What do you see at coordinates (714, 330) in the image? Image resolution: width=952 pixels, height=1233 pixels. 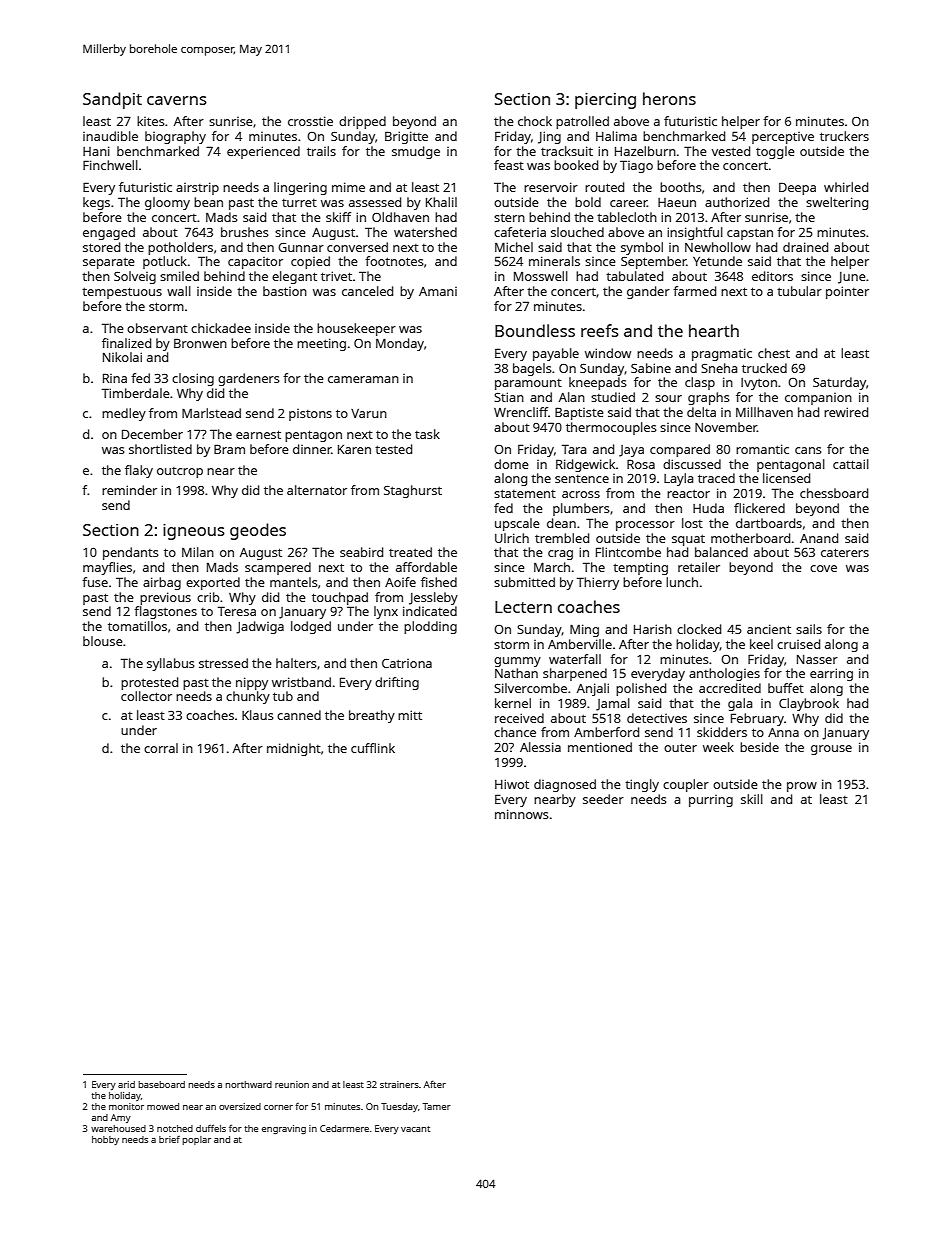 I see `hearth` at bounding box center [714, 330].
